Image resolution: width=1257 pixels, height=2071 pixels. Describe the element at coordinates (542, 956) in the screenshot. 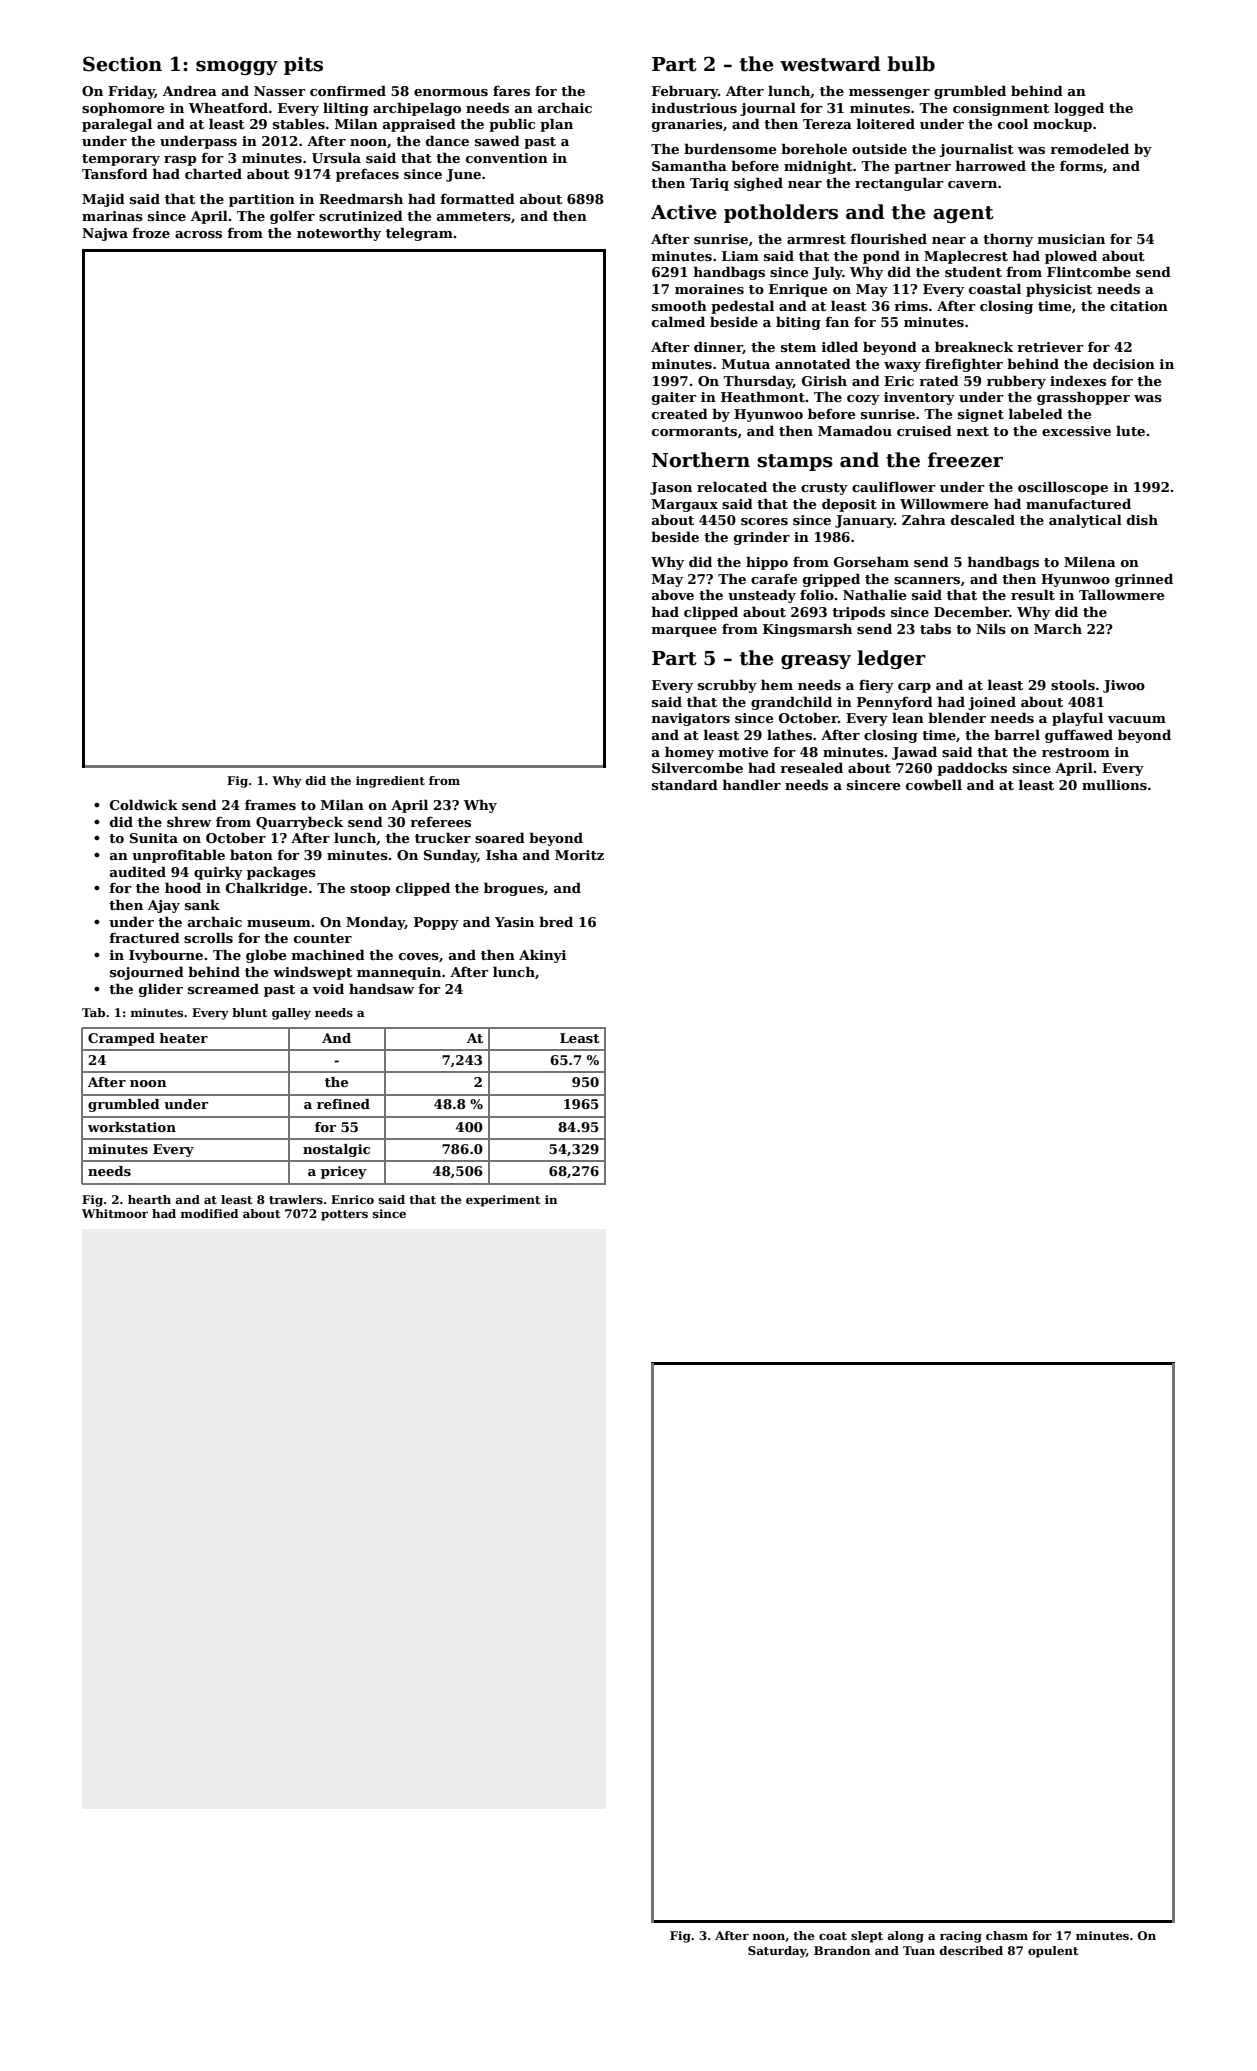

I see `Akinyi` at that location.
